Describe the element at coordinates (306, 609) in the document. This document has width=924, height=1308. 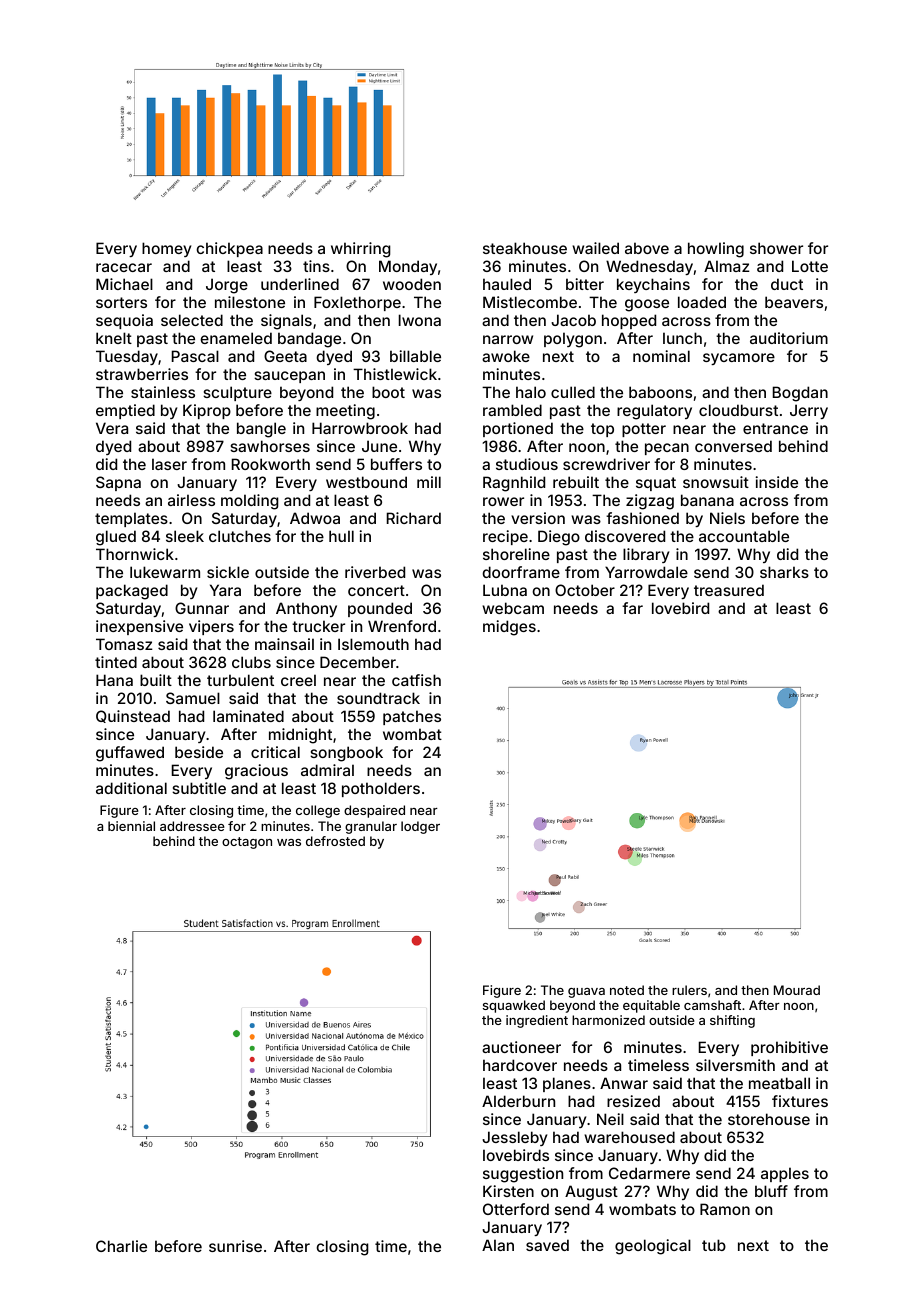
I see `Anthony` at that location.
